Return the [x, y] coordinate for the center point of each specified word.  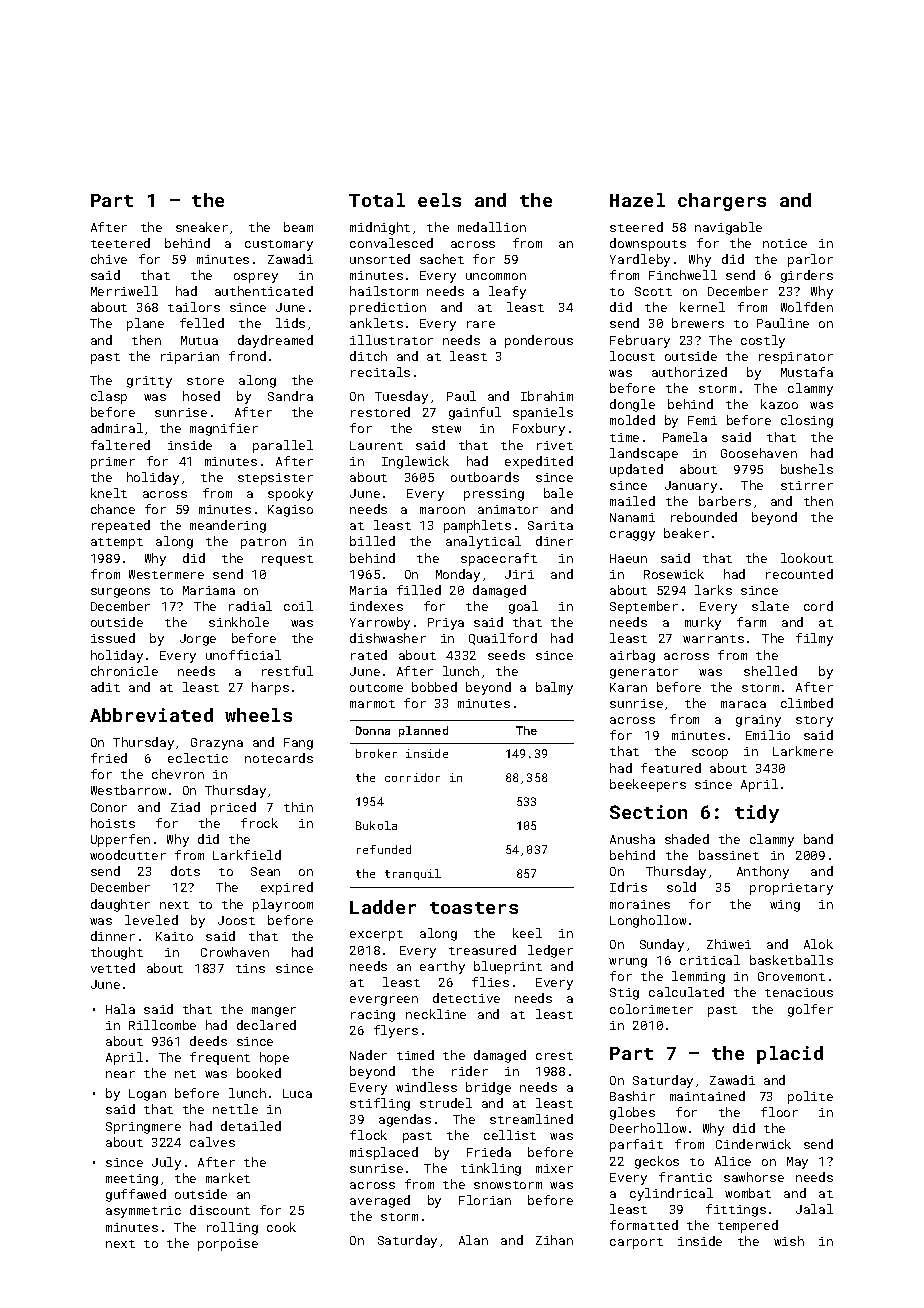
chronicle [124, 671]
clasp [109, 397]
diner [554, 541]
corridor [412, 777]
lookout [807, 558]
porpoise [228, 1245]
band [818, 839]
